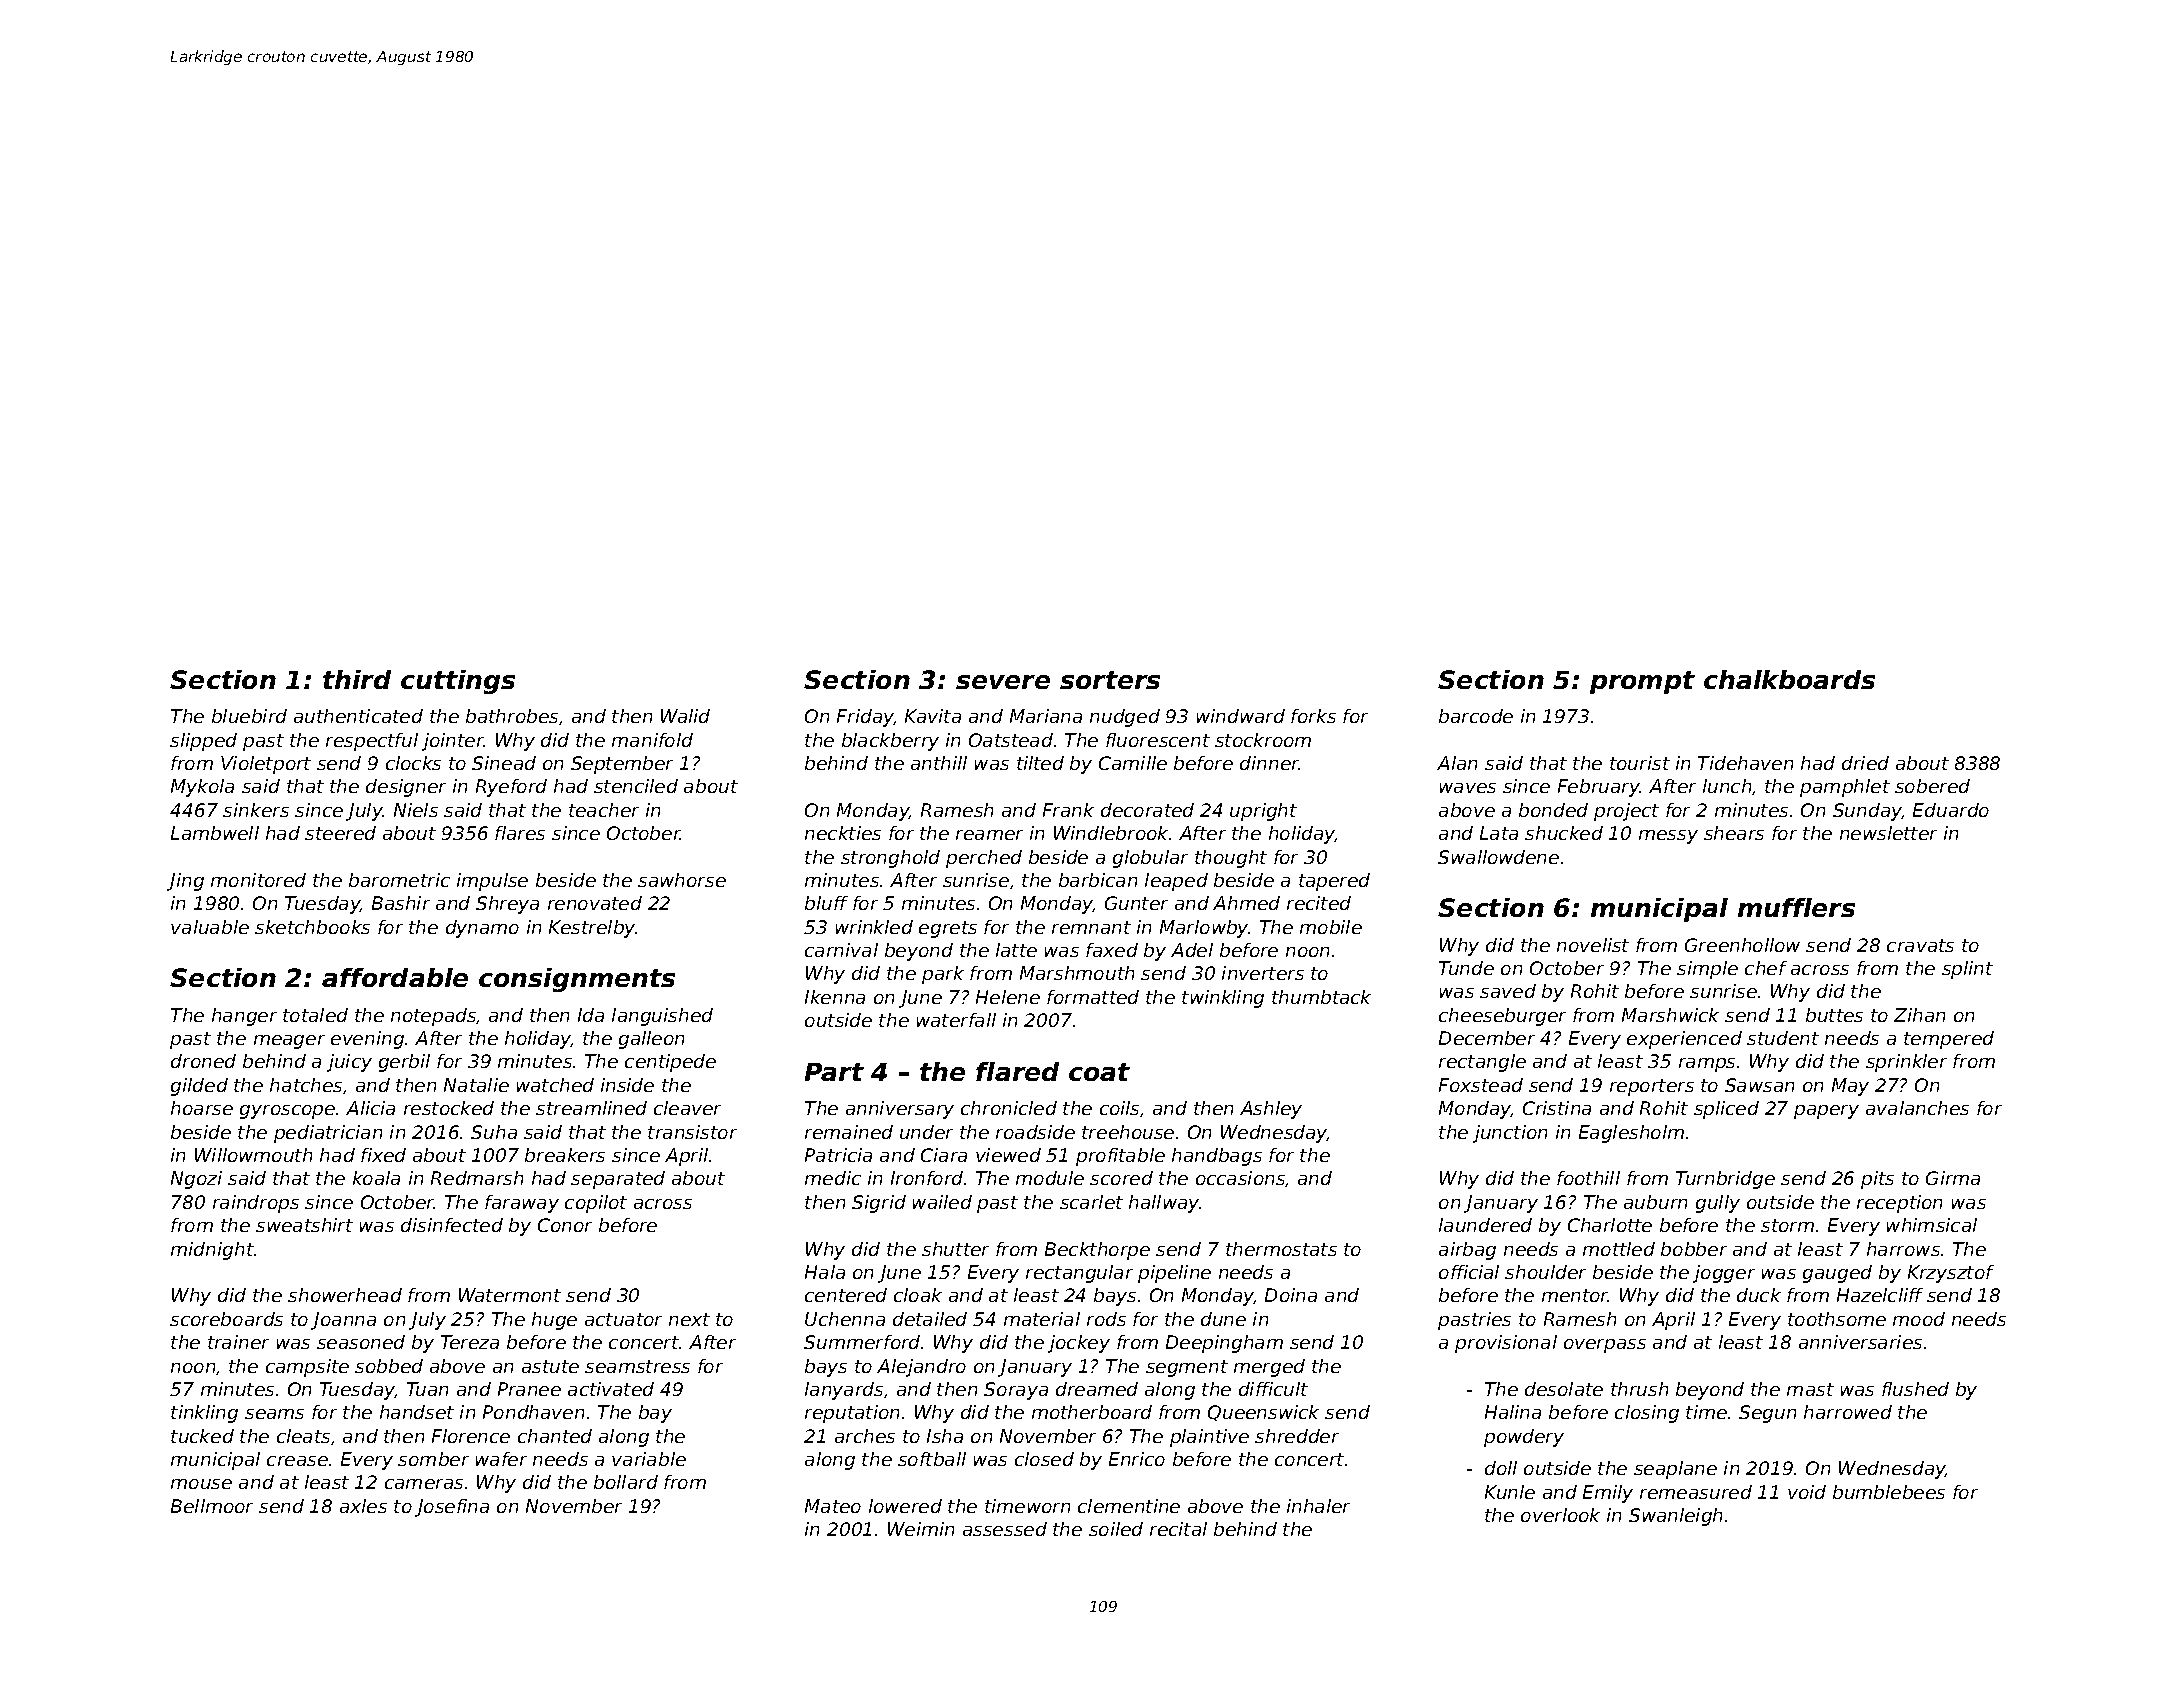  What do you see at coordinates (1313, 716) in the document?
I see `forks` at bounding box center [1313, 716].
